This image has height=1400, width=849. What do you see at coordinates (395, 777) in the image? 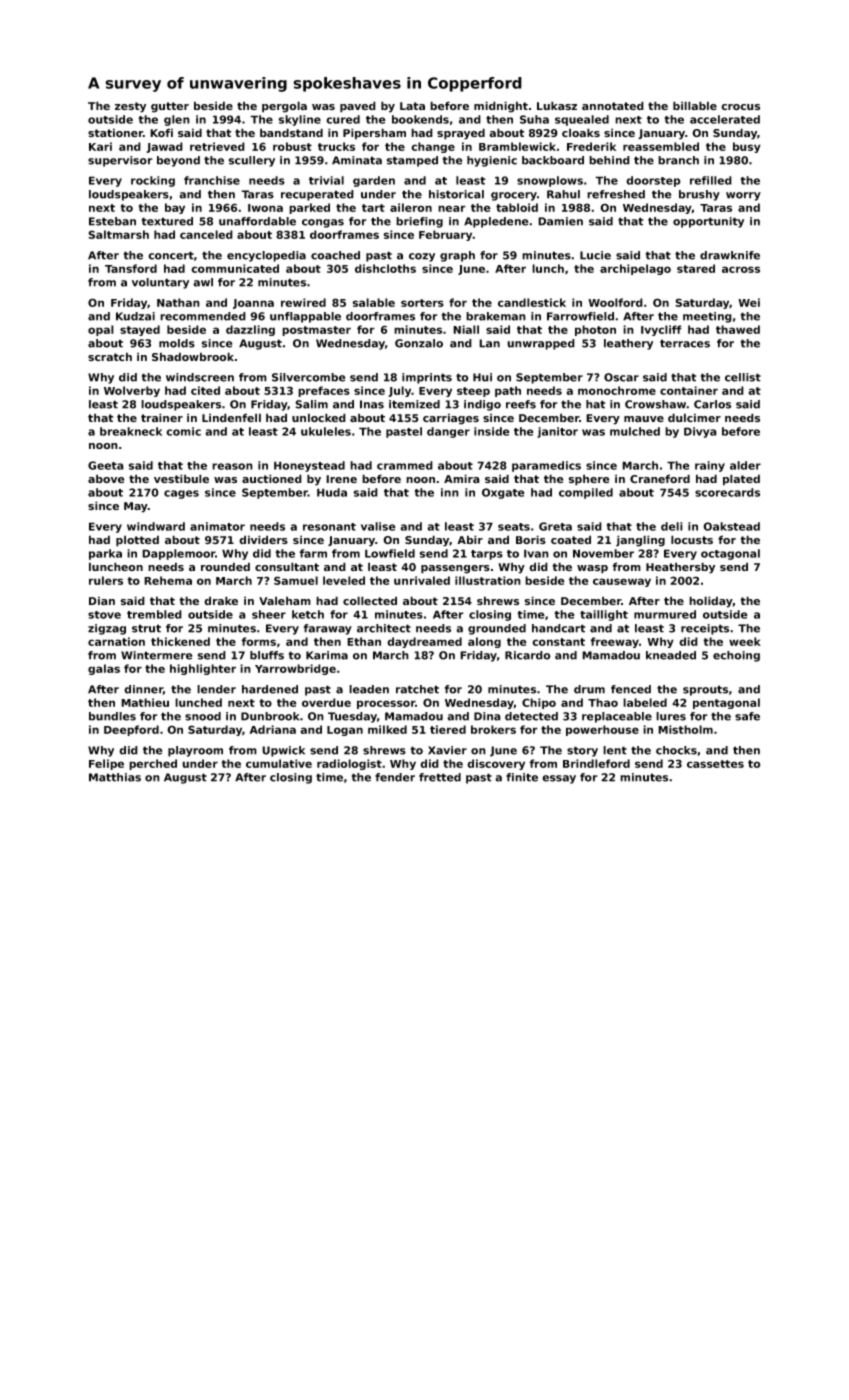
I see `fender` at bounding box center [395, 777].
